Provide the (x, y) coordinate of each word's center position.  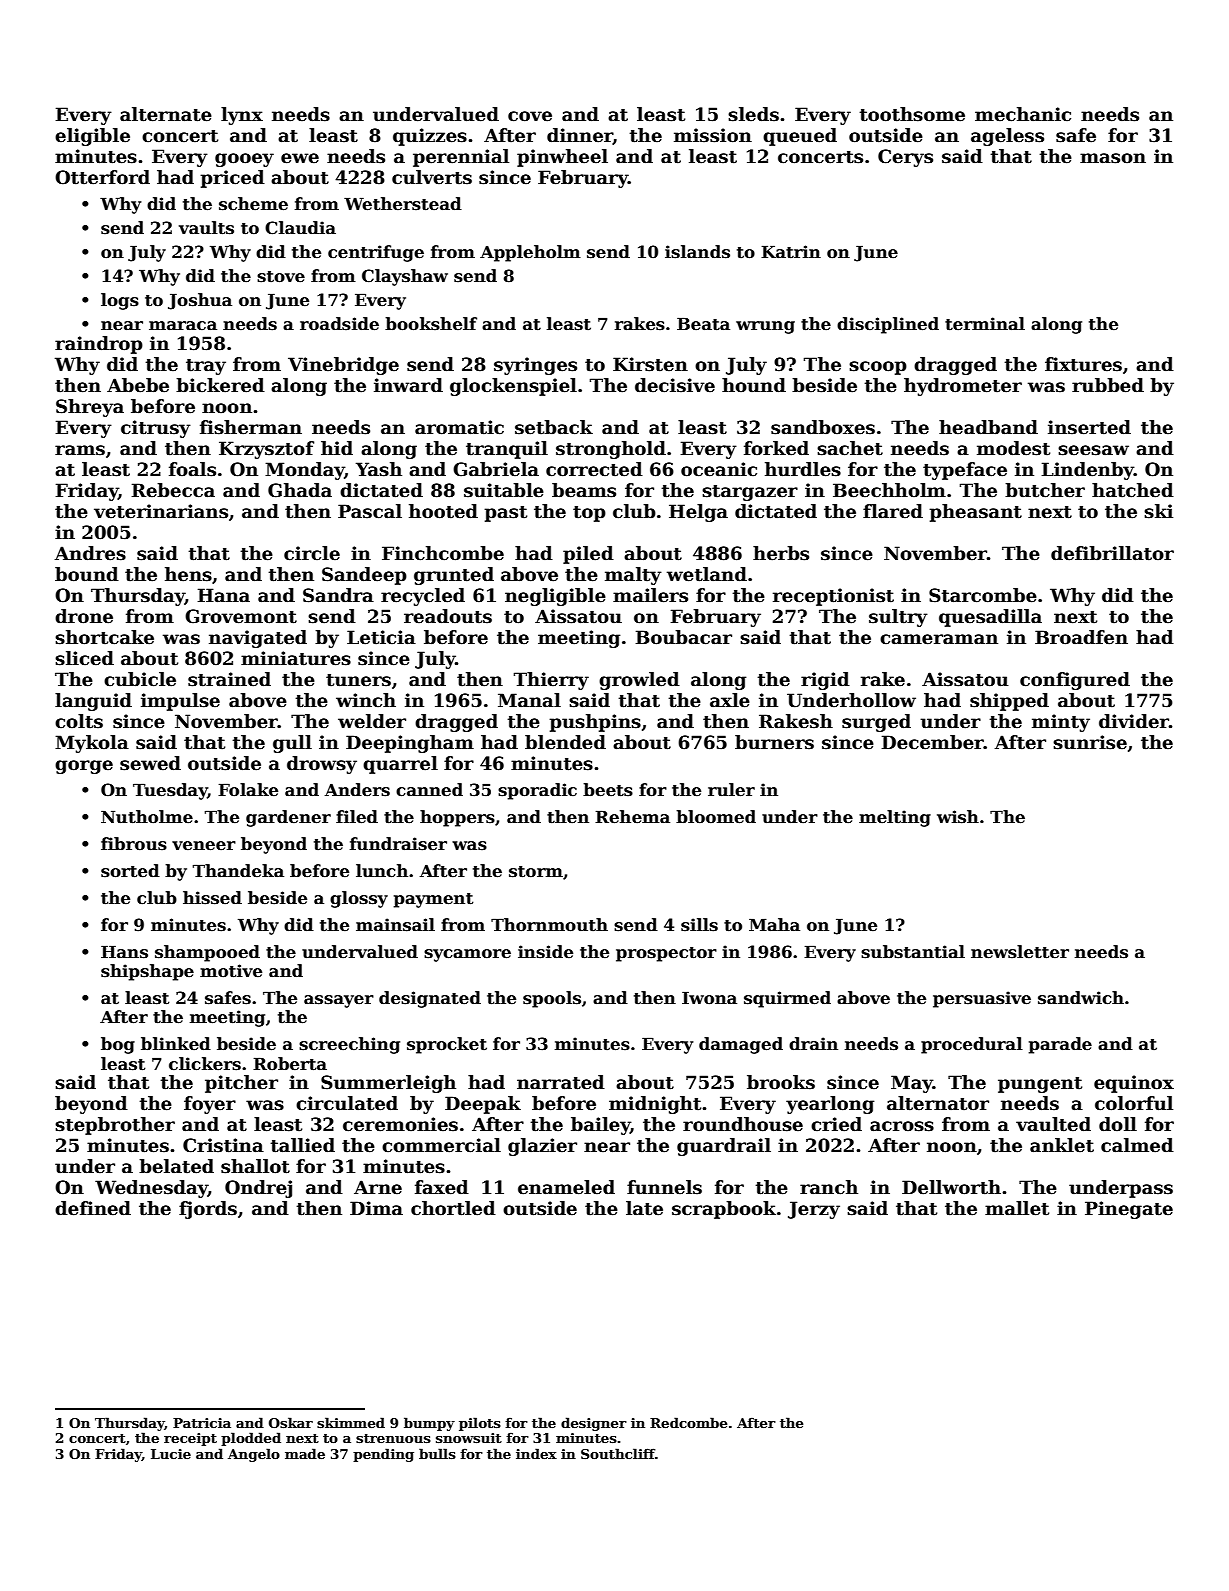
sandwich (1081, 998)
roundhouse (743, 1124)
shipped (1009, 702)
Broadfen (1081, 637)
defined (93, 1208)
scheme (253, 204)
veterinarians (161, 511)
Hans (124, 952)
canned (429, 790)
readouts (448, 616)
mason (1113, 158)
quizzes (430, 137)
